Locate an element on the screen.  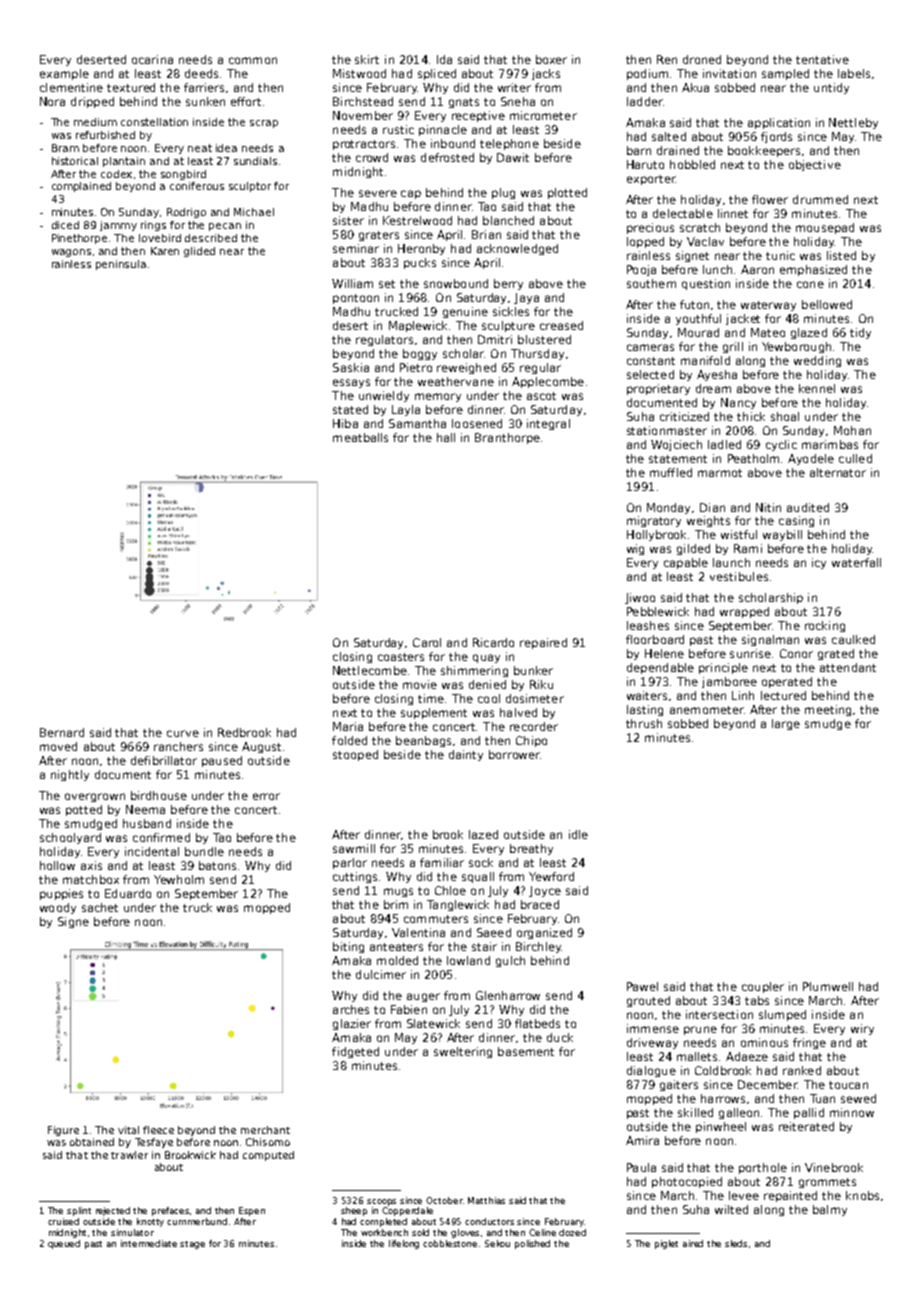
paused is located at coordinates (222, 761).
